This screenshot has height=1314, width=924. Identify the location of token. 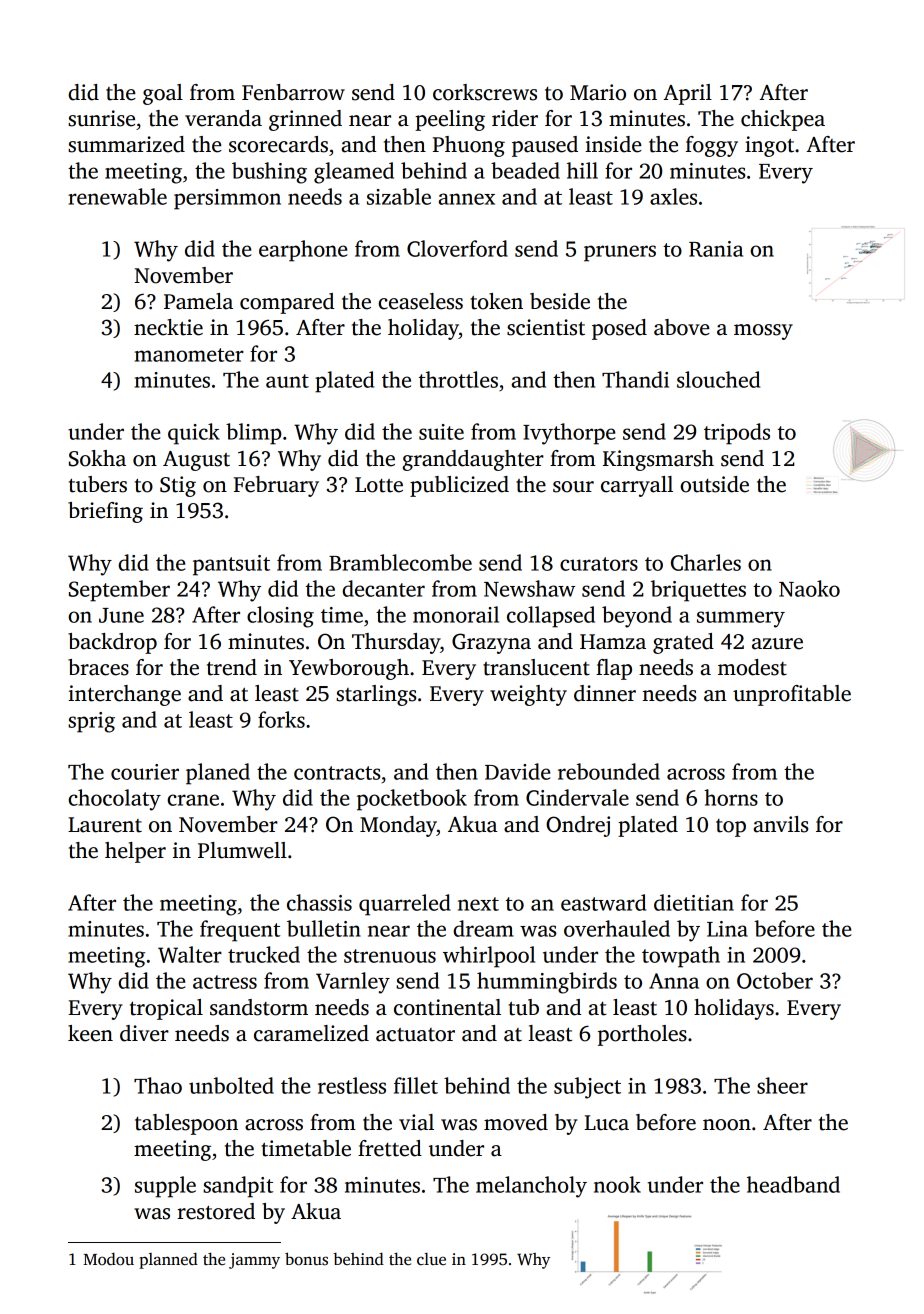
(496, 301).
